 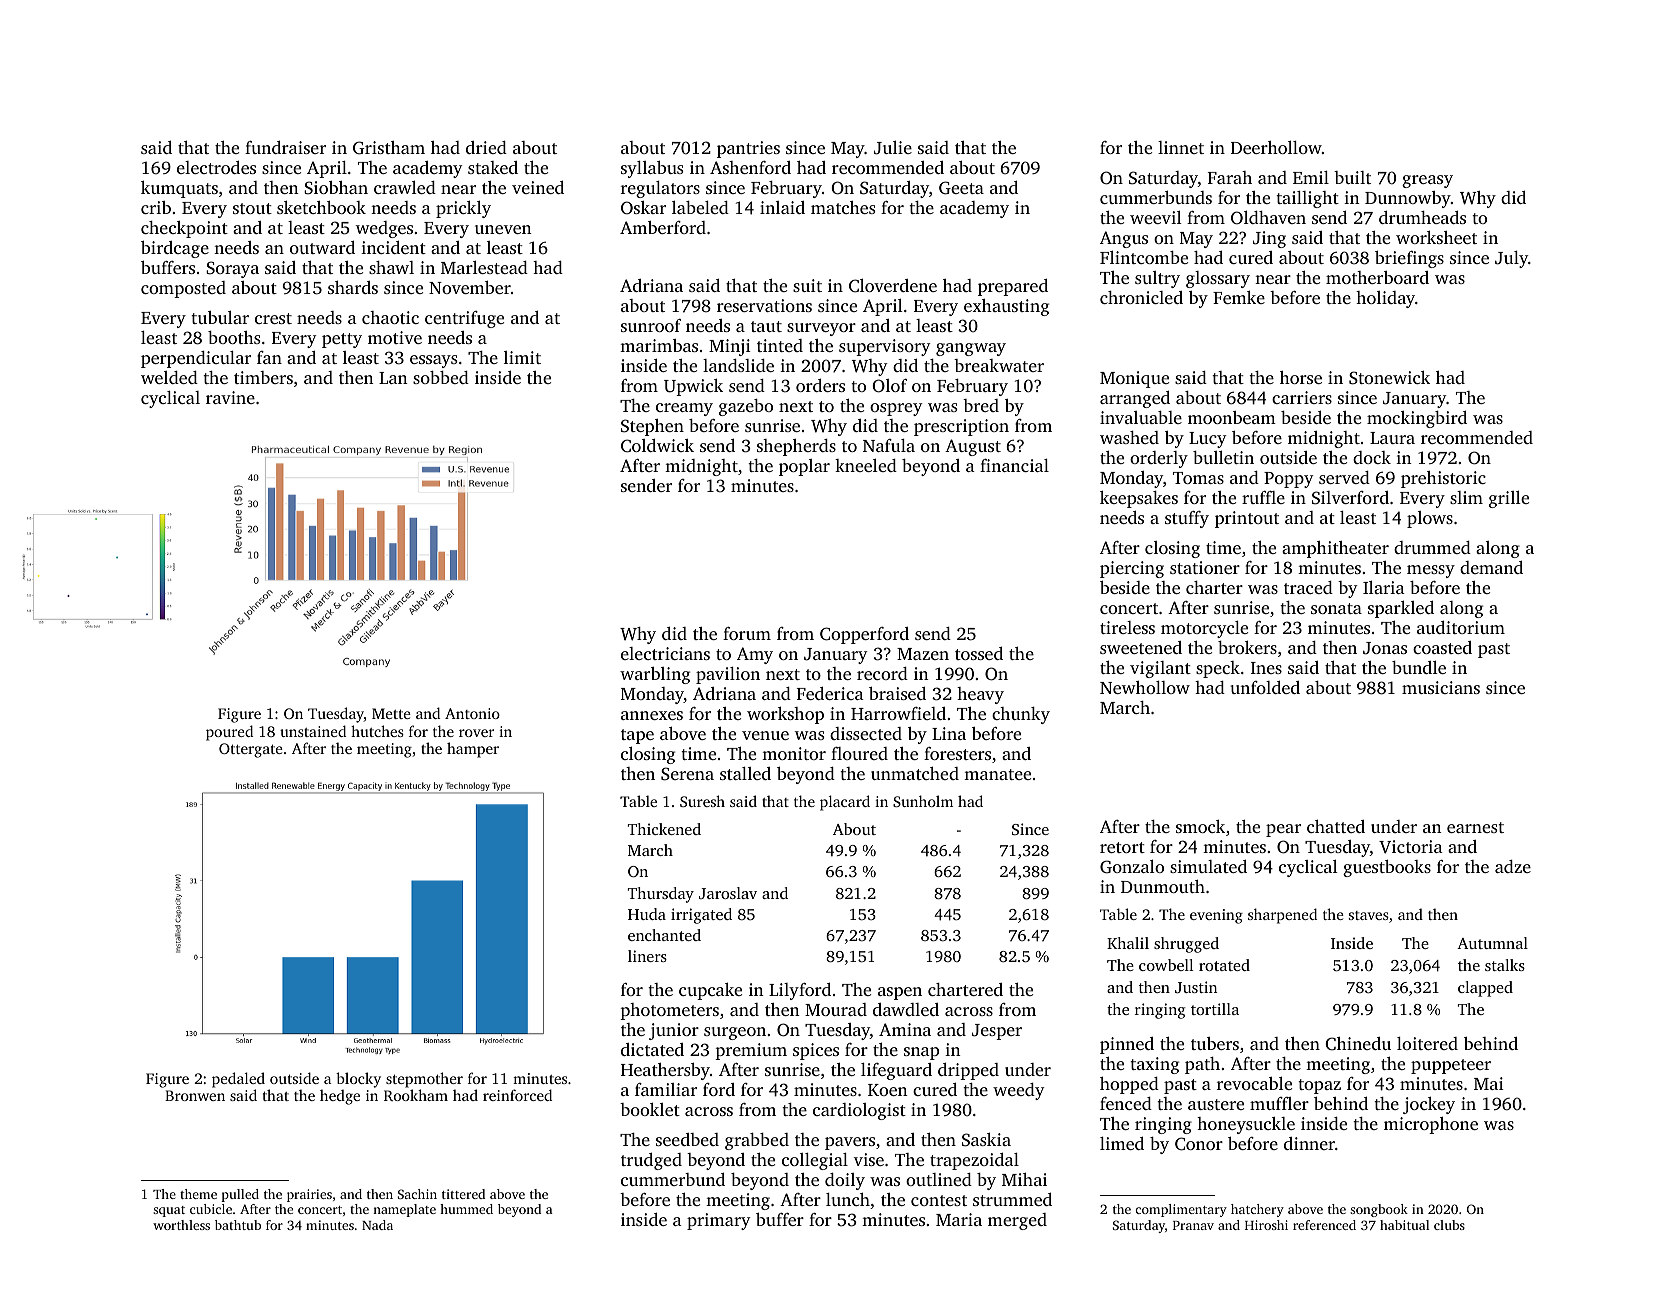 I want to click on dried, so click(x=486, y=147).
